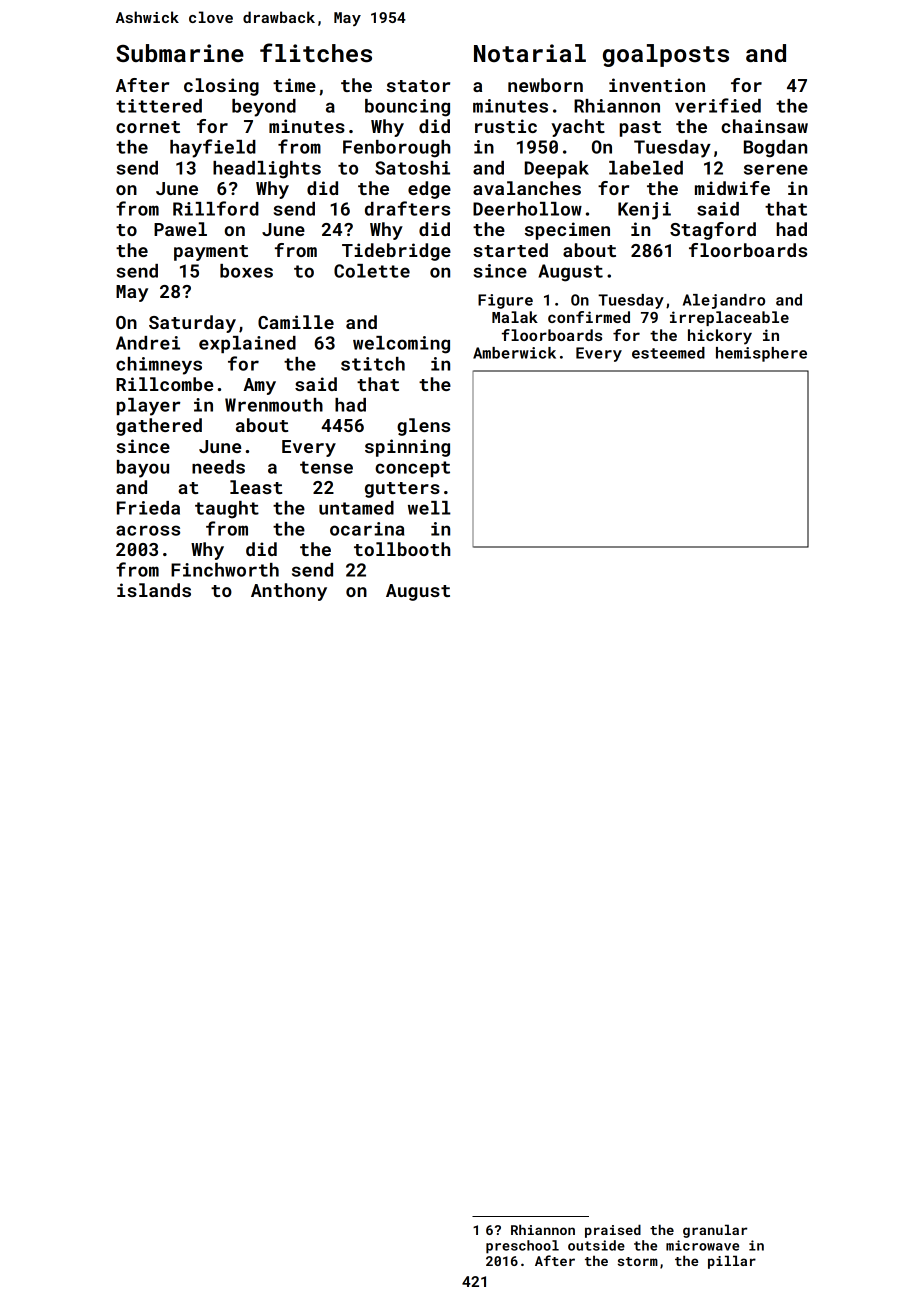 The image size is (924, 1308). I want to click on outside, so click(596, 1245).
